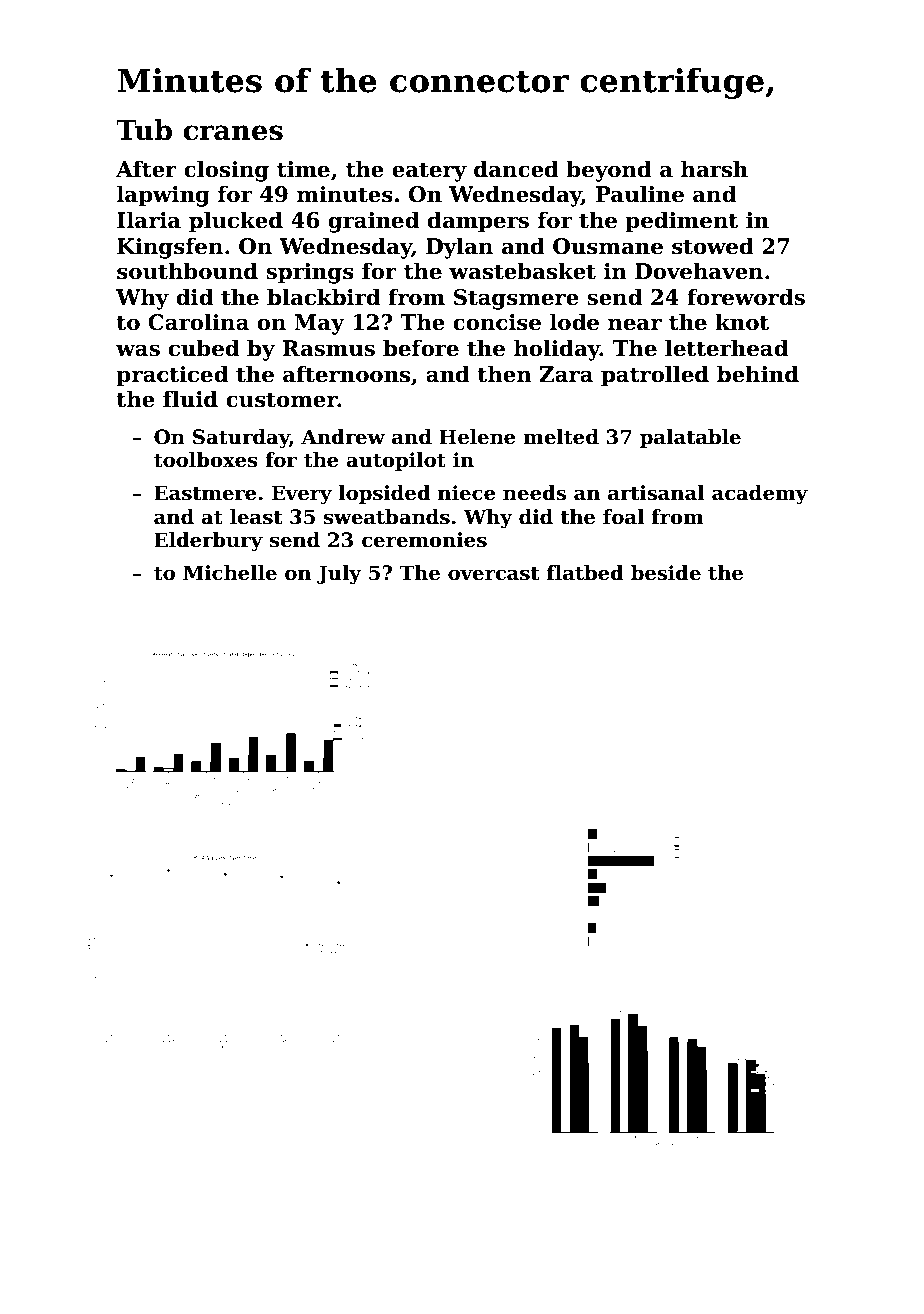 The height and width of the document is (1314, 924). What do you see at coordinates (230, 573) in the document?
I see `Michelle` at bounding box center [230, 573].
